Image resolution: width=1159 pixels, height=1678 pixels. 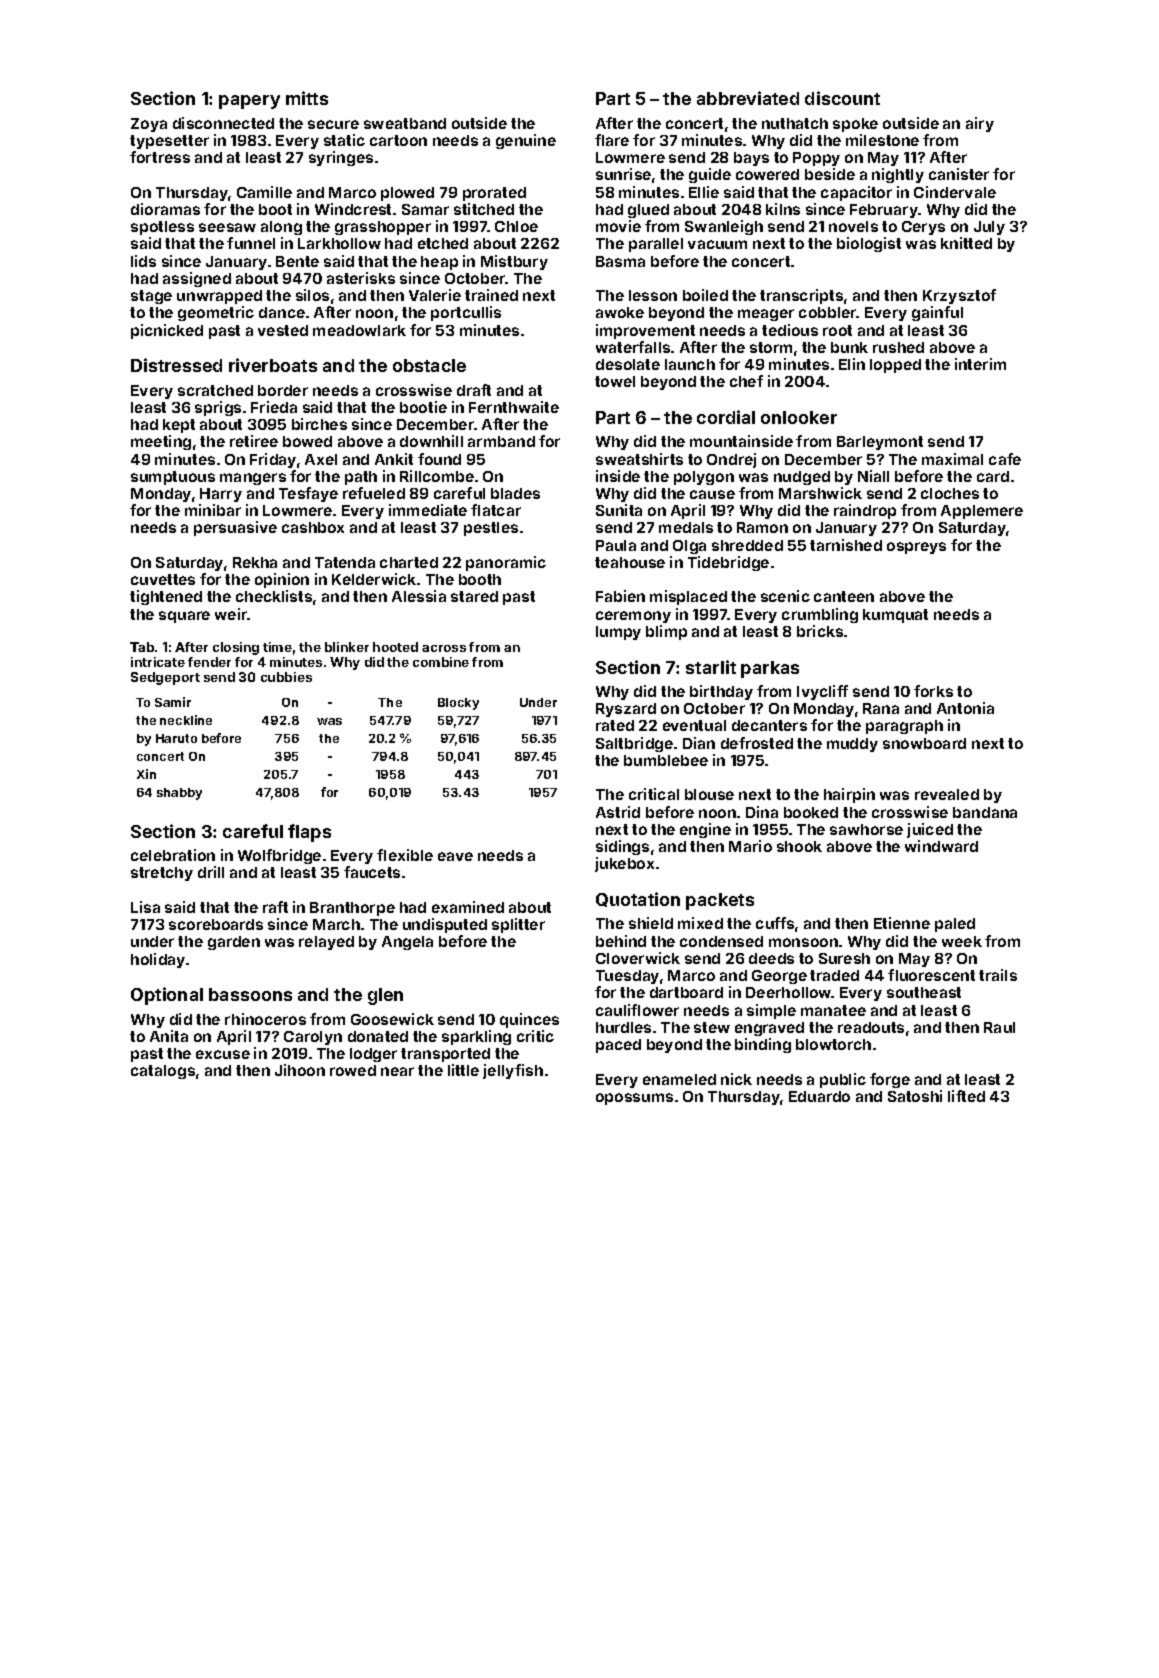 I want to click on raindrop, so click(x=865, y=511).
